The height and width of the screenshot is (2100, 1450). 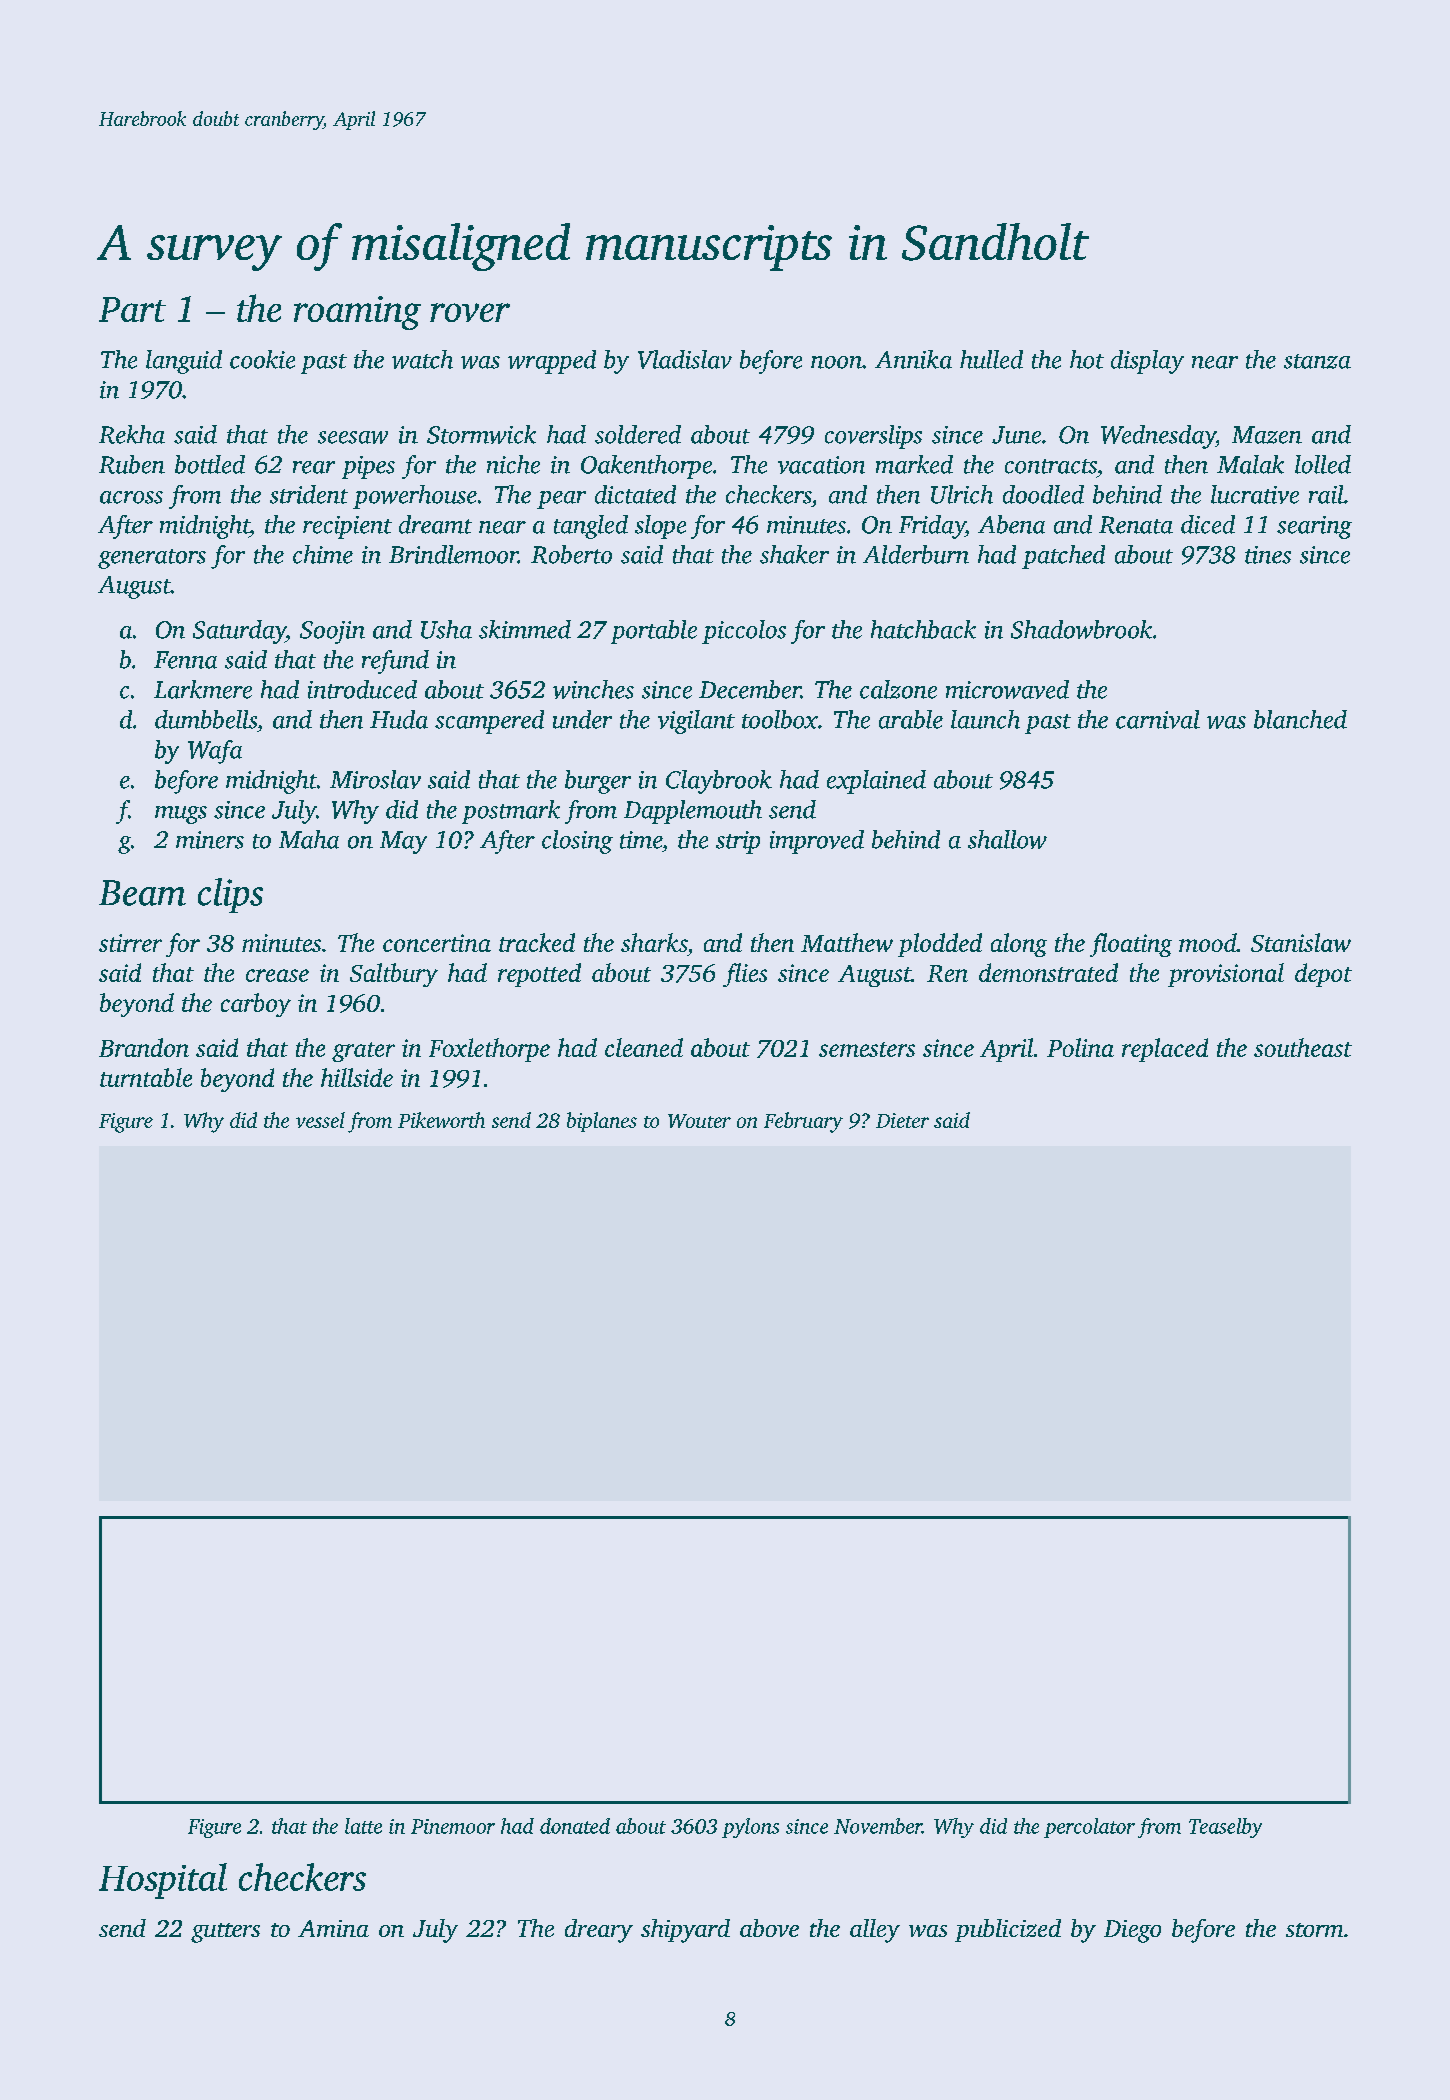 What do you see at coordinates (441, 1120) in the screenshot?
I see `Pikeworth` at bounding box center [441, 1120].
